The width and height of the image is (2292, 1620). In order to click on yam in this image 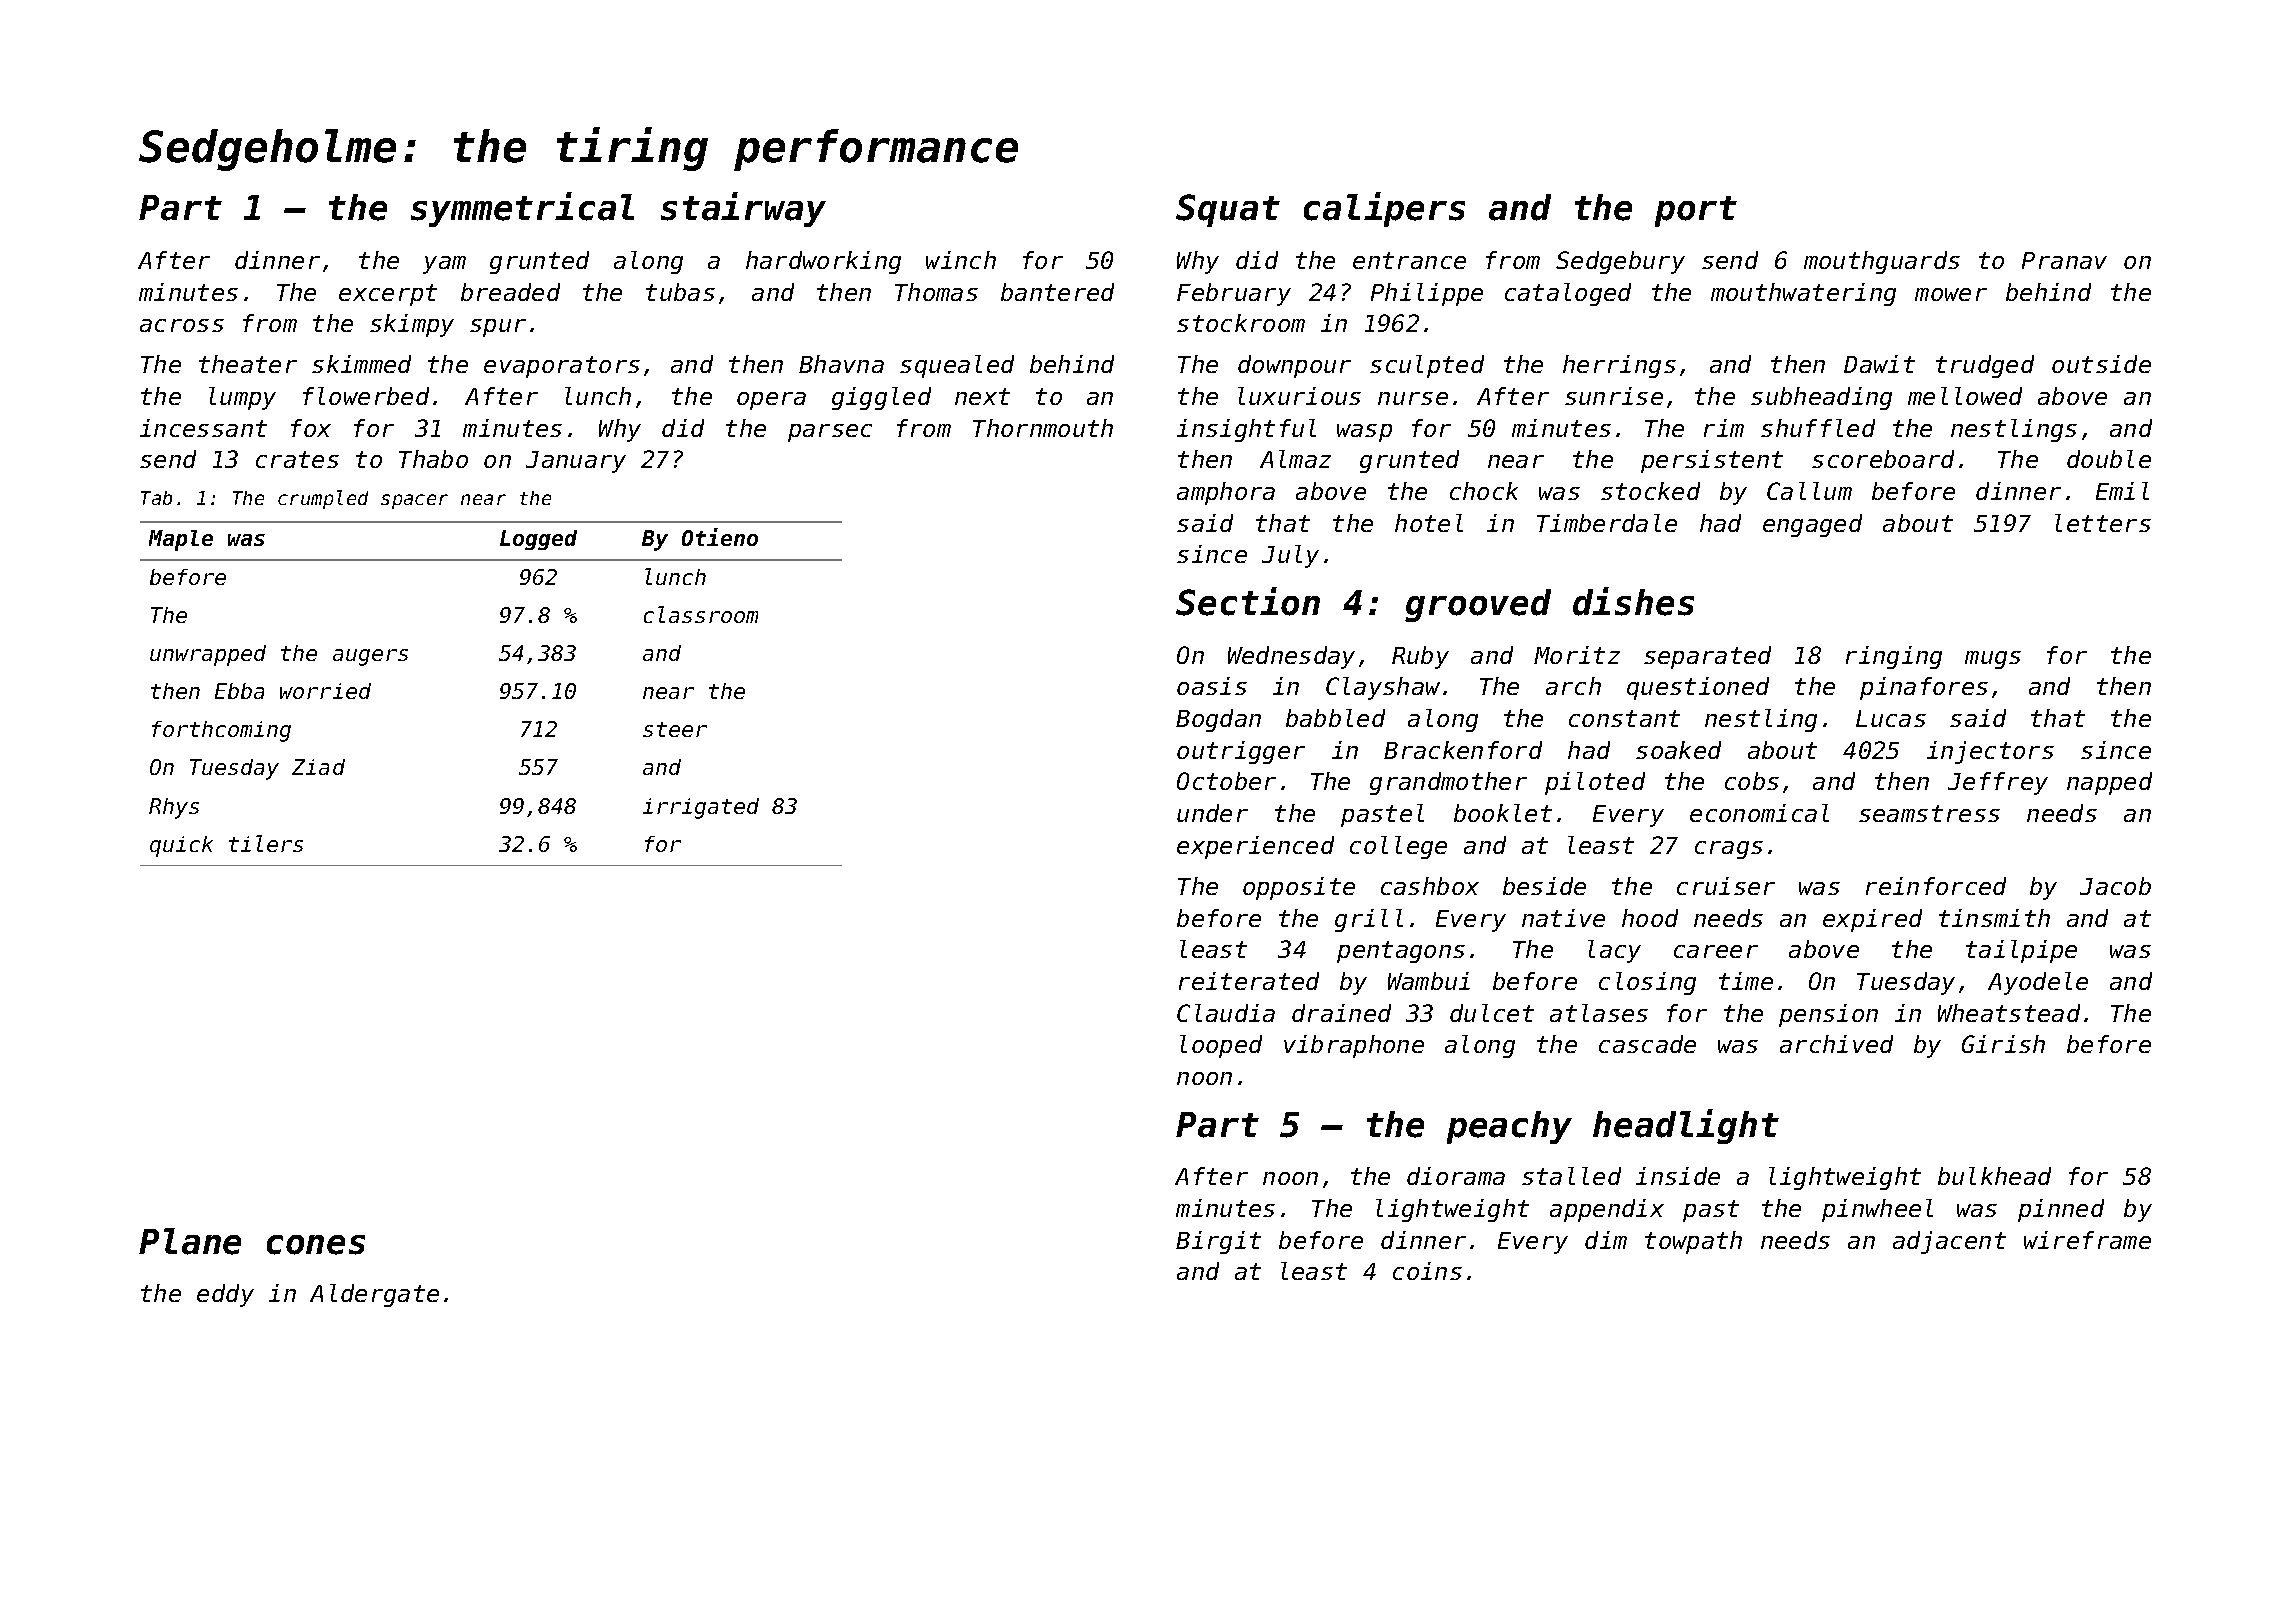, I will do `click(444, 265)`.
